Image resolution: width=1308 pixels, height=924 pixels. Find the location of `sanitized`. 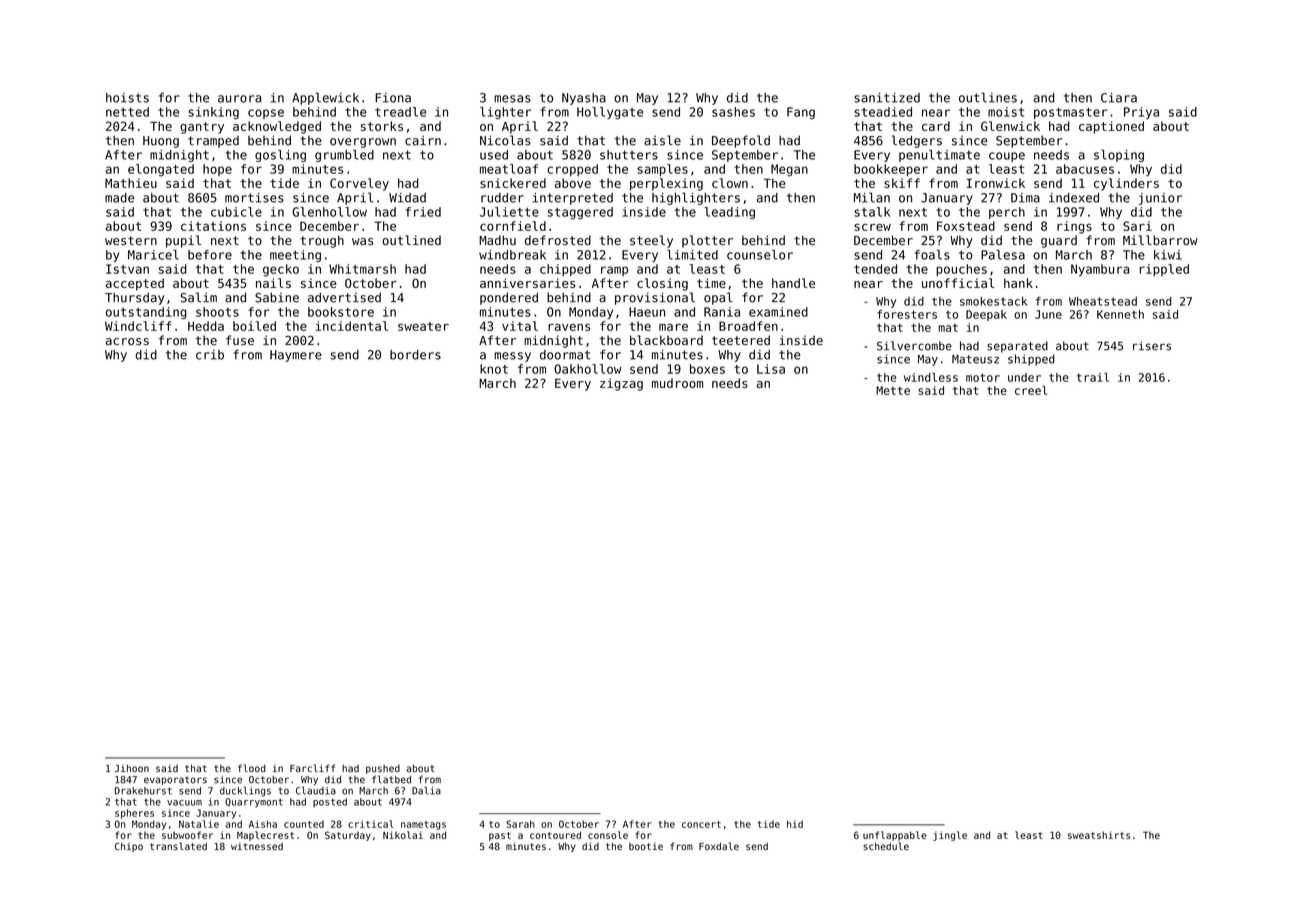

sanitized is located at coordinates (887, 98).
